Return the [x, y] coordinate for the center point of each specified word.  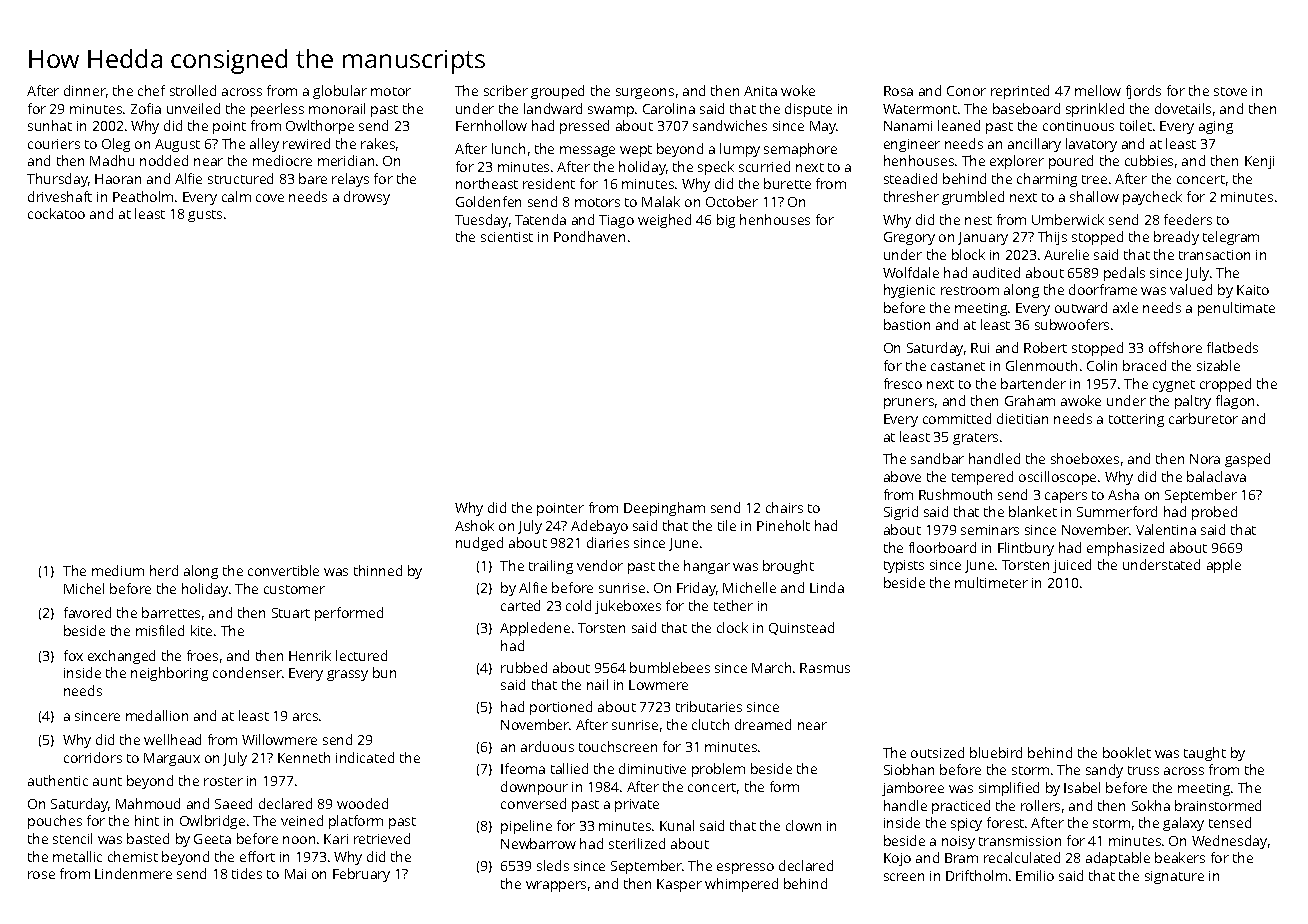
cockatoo [56, 213]
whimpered [741, 885]
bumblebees [670, 667]
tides [247, 873]
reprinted [1020, 92]
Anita [760, 91]
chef [151, 90]
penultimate [1236, 309]
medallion [157, 715]
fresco [903, 383]
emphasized [1125, 549]
